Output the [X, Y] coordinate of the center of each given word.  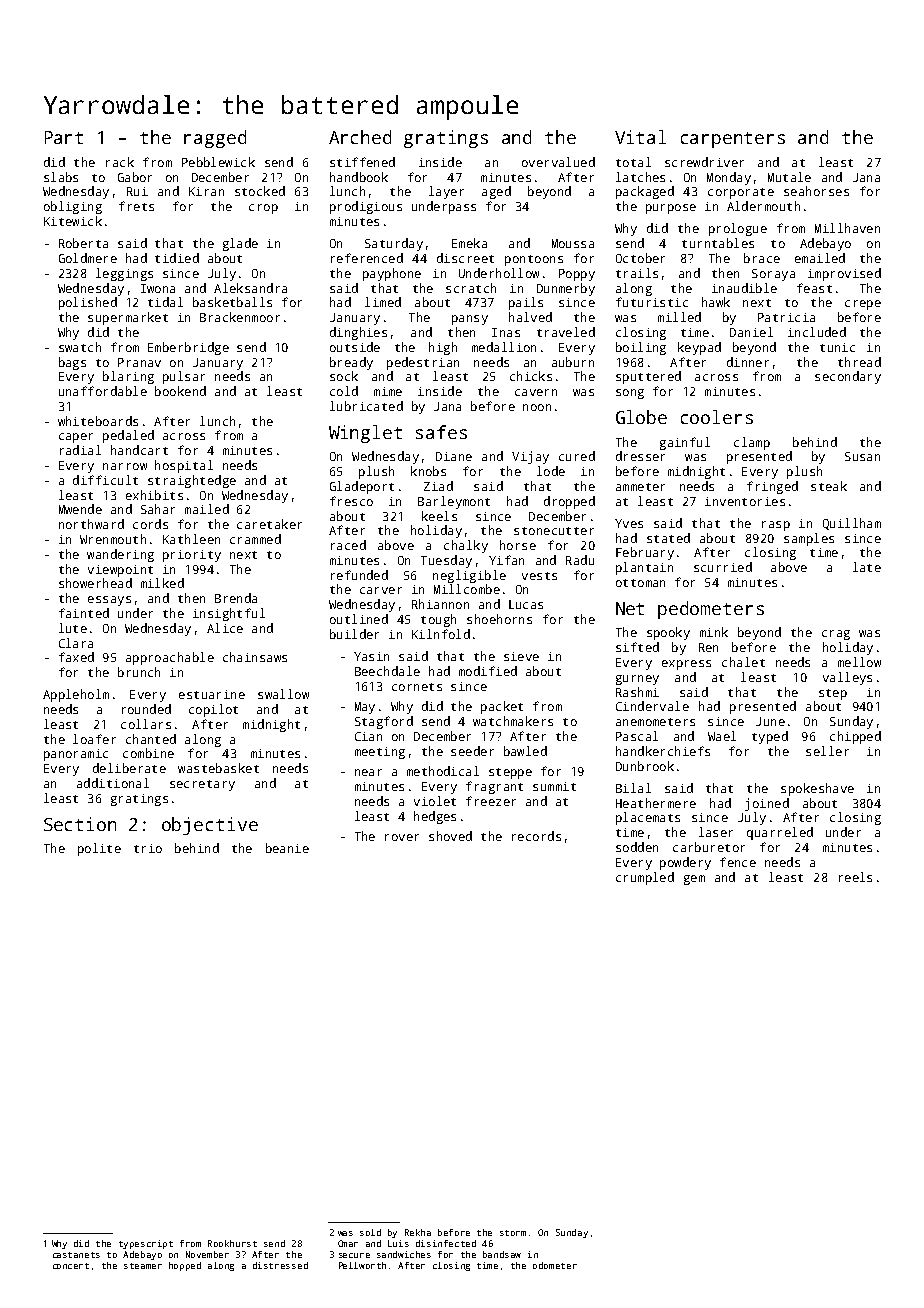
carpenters [733, 140]
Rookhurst [232, 1243]
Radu [580, 560]
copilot [213, 710]
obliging [73, 207]
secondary [848, 377]
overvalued [558, 162]
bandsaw [502, 1254]
